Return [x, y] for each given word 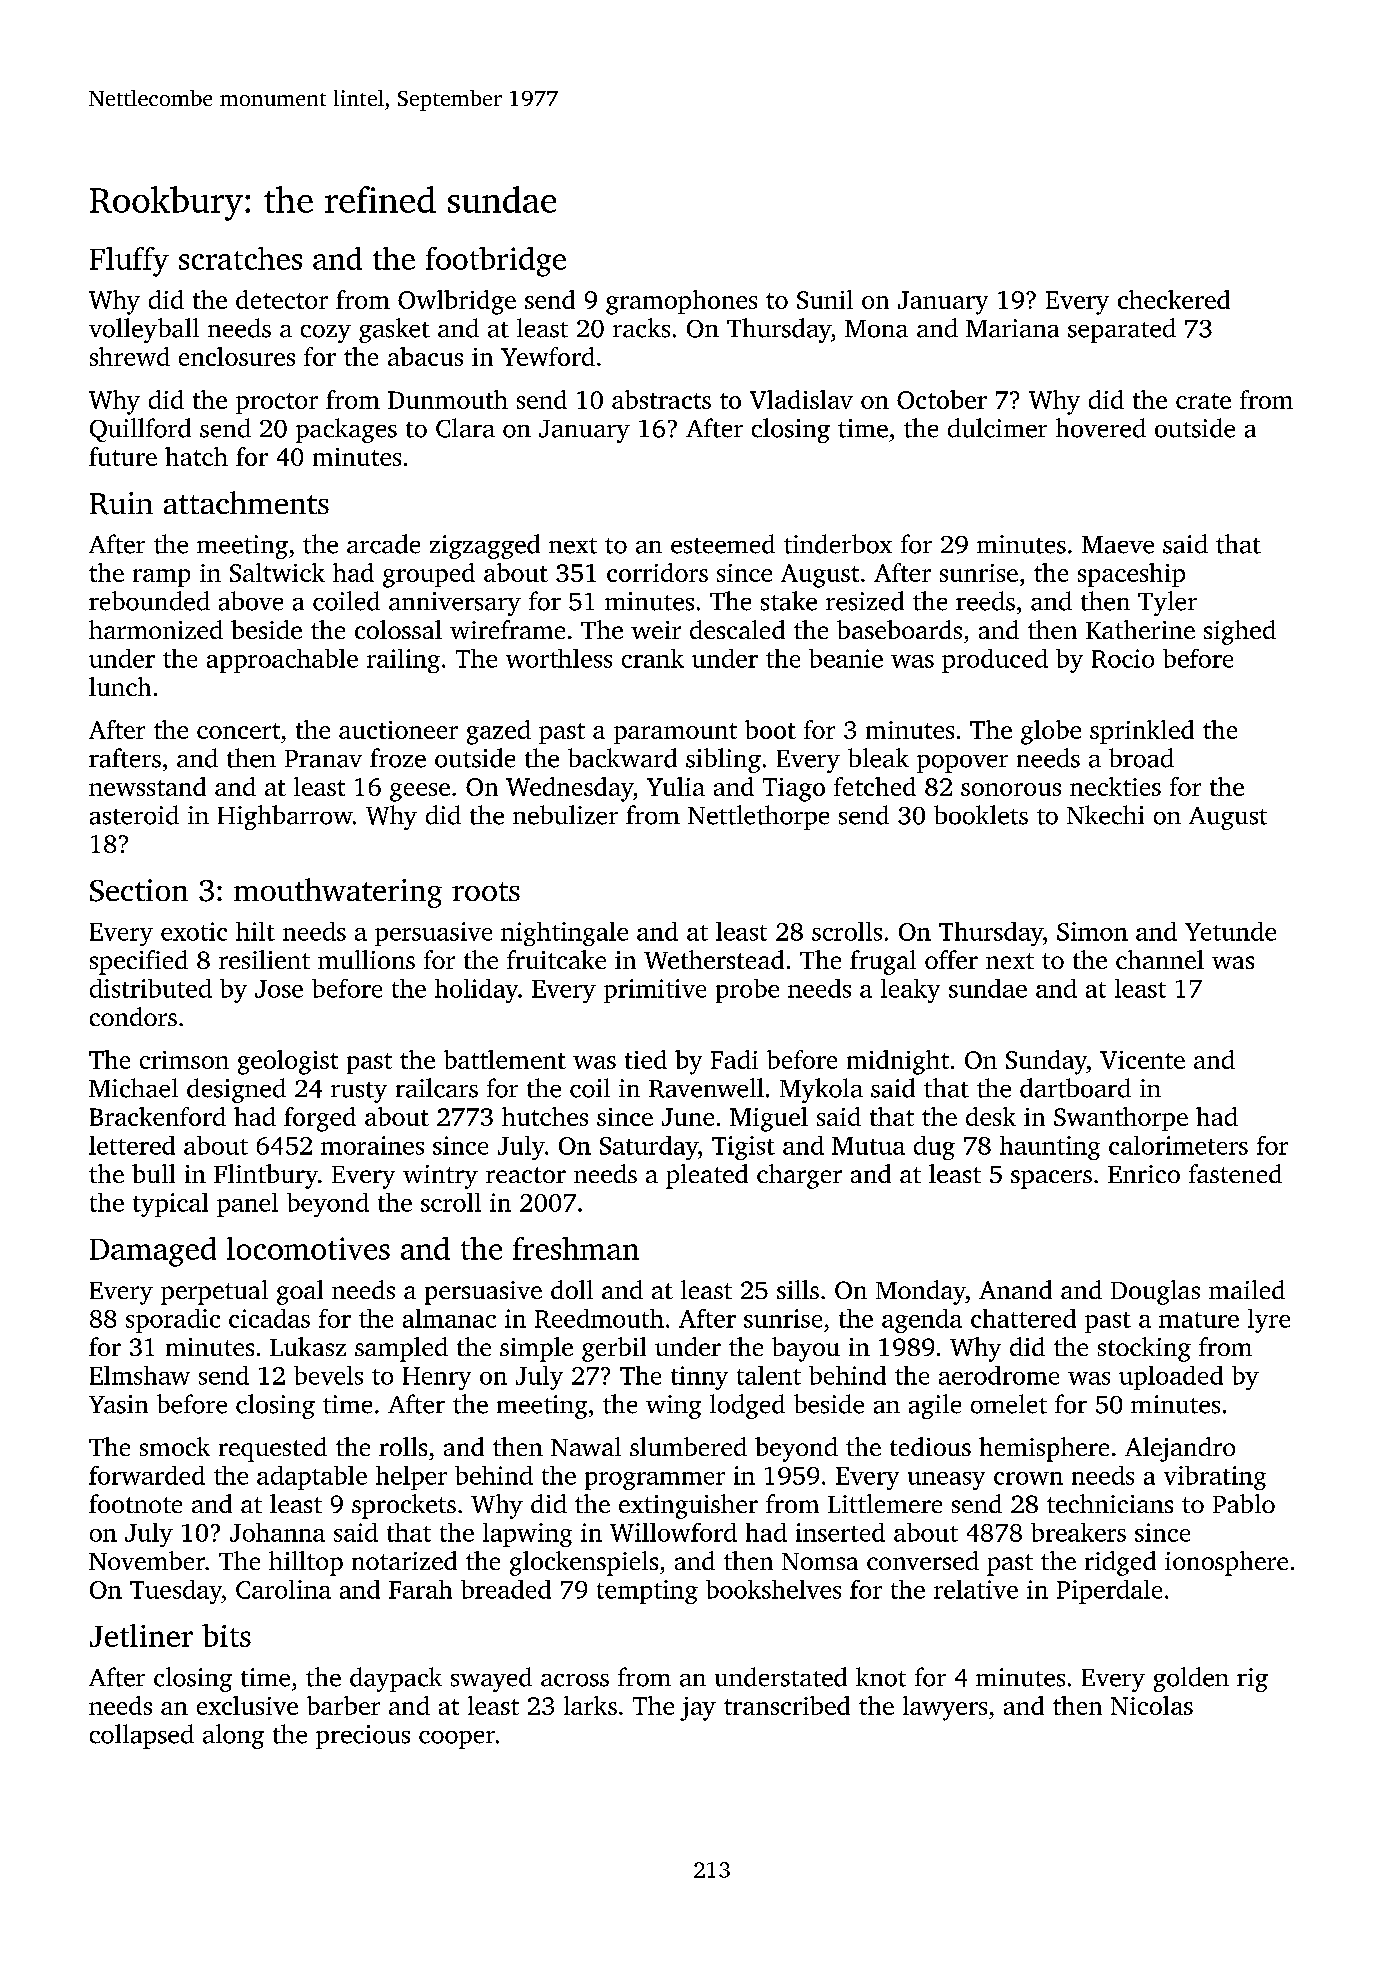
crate [1203, 401]
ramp [161, 578]
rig [1252, 1680]
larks [590, 1705]
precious [363, 1737]
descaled [737, 629]
